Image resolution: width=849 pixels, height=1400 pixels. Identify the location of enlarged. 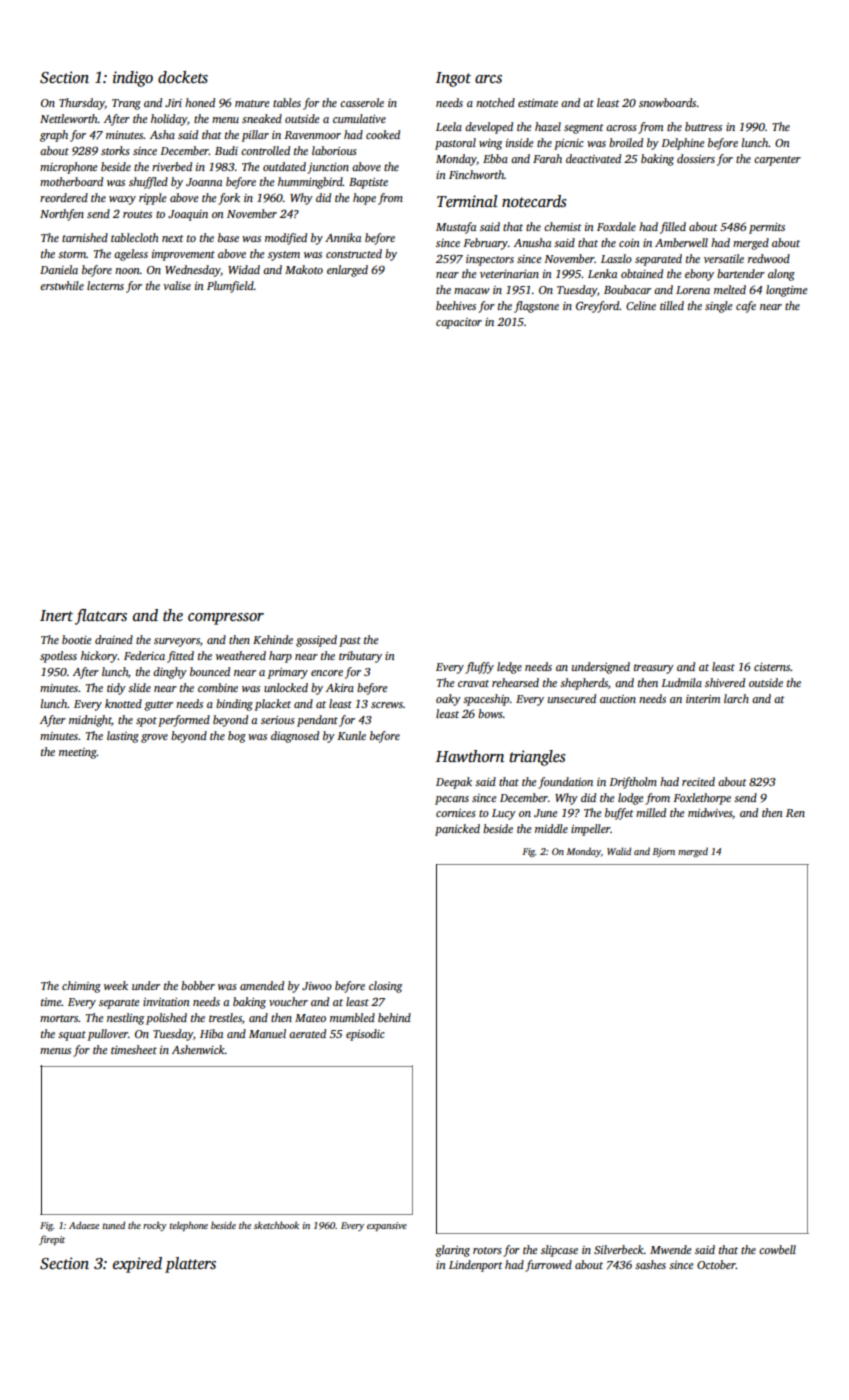
(347, 271).
